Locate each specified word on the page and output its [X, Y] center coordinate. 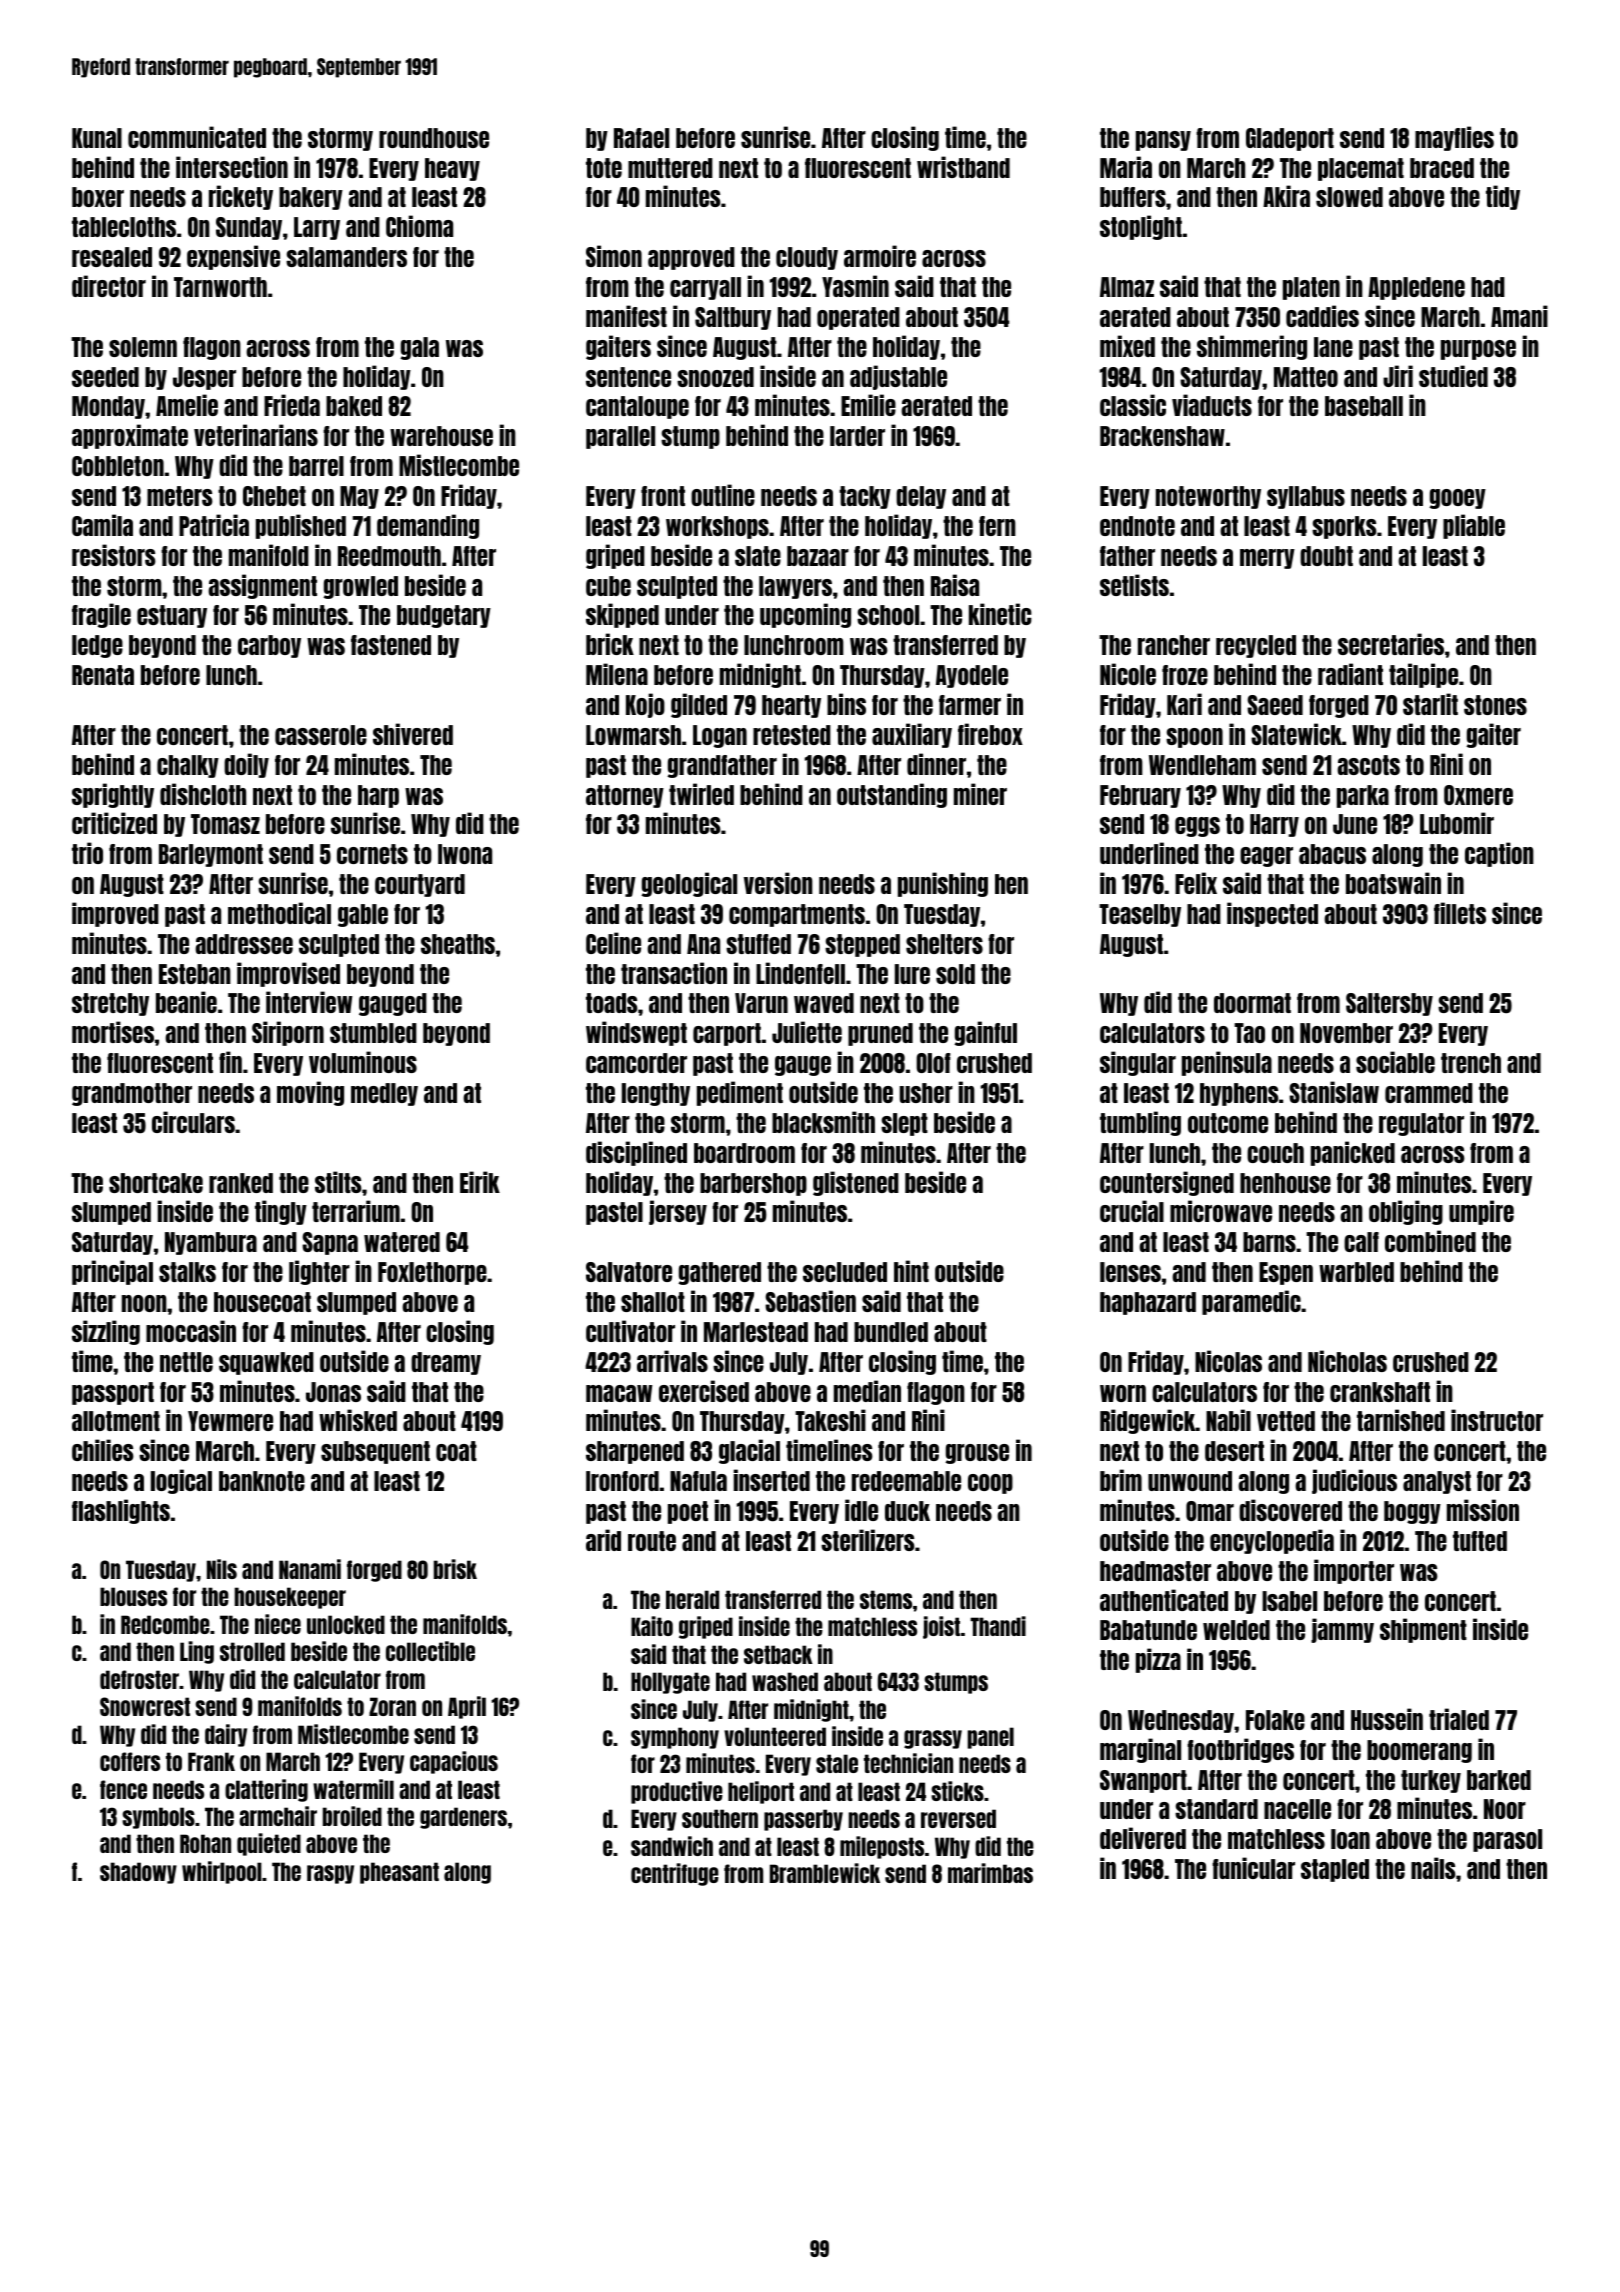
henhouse [1285, 1183]
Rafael [641, 138]
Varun [761, 1003]
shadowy [138, 1873]
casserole [321, 735]
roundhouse [434, 138]
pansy [1163, 141]
